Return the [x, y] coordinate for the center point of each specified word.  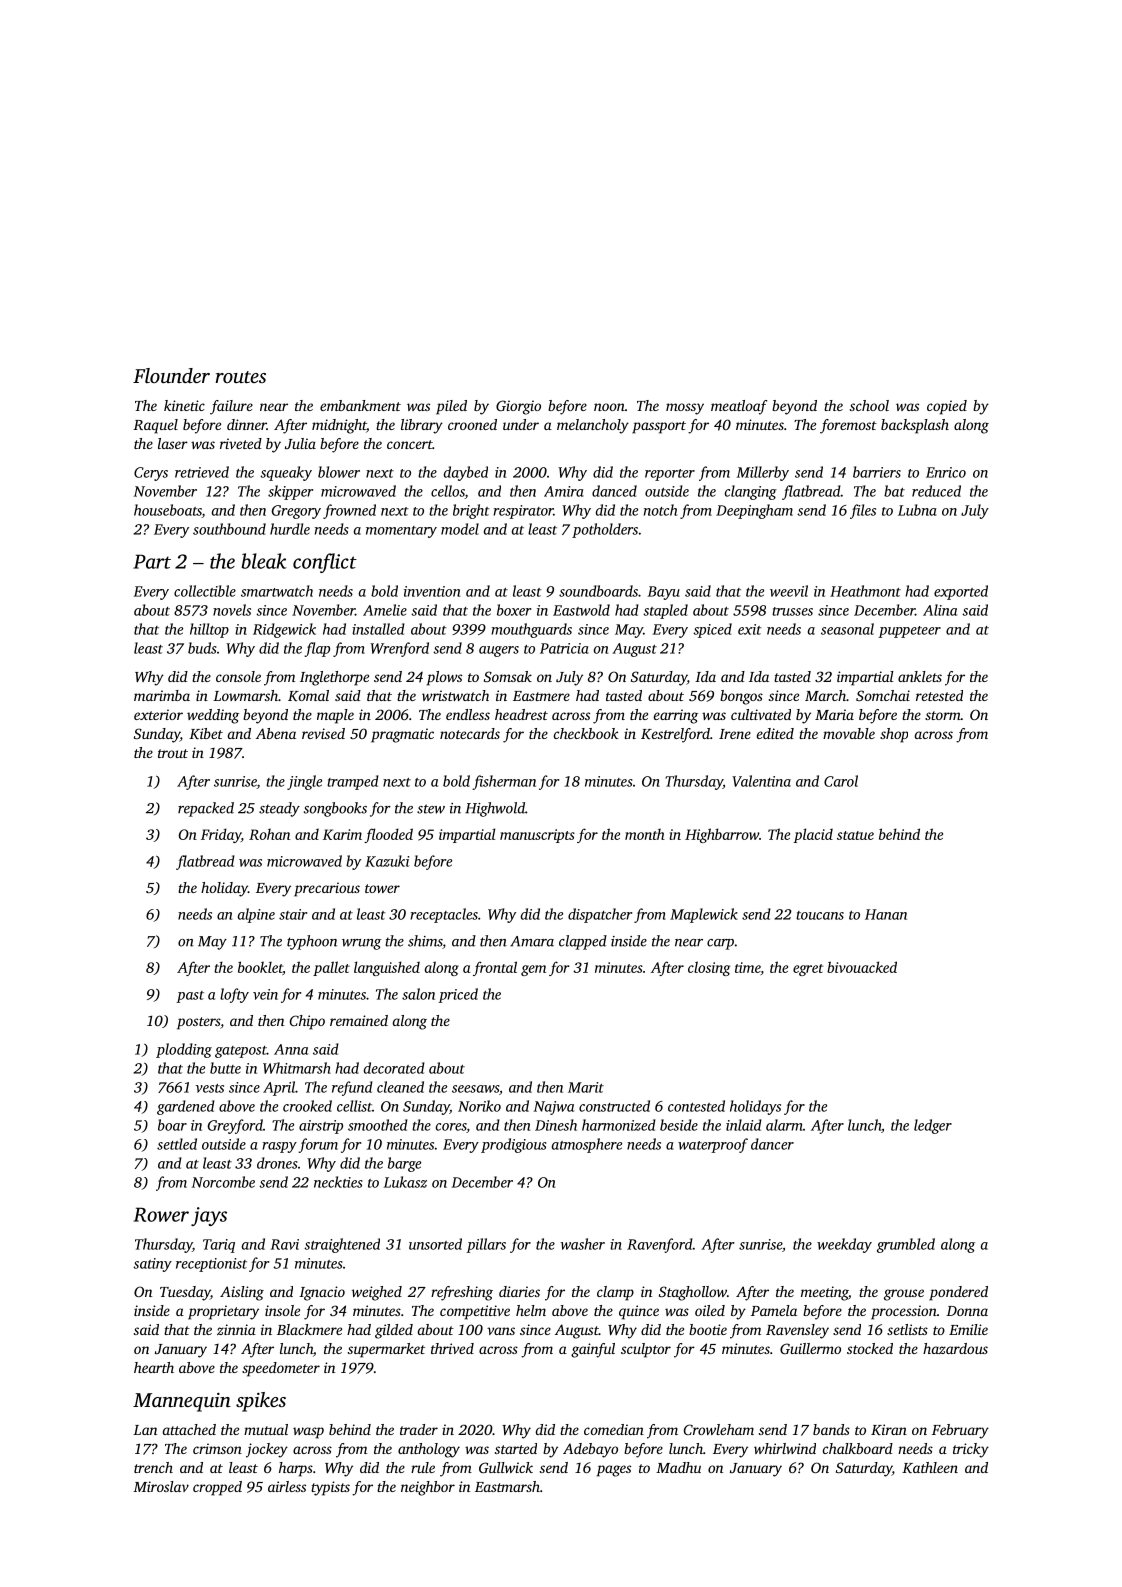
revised [323, 733]
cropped [217, 1488]
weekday [844, 1245]
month [645, 834]
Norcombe [223, 1182]
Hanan [886, 914]
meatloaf [739, 407]
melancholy [593, 426]
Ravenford [660, 1245]
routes [240, 377]
